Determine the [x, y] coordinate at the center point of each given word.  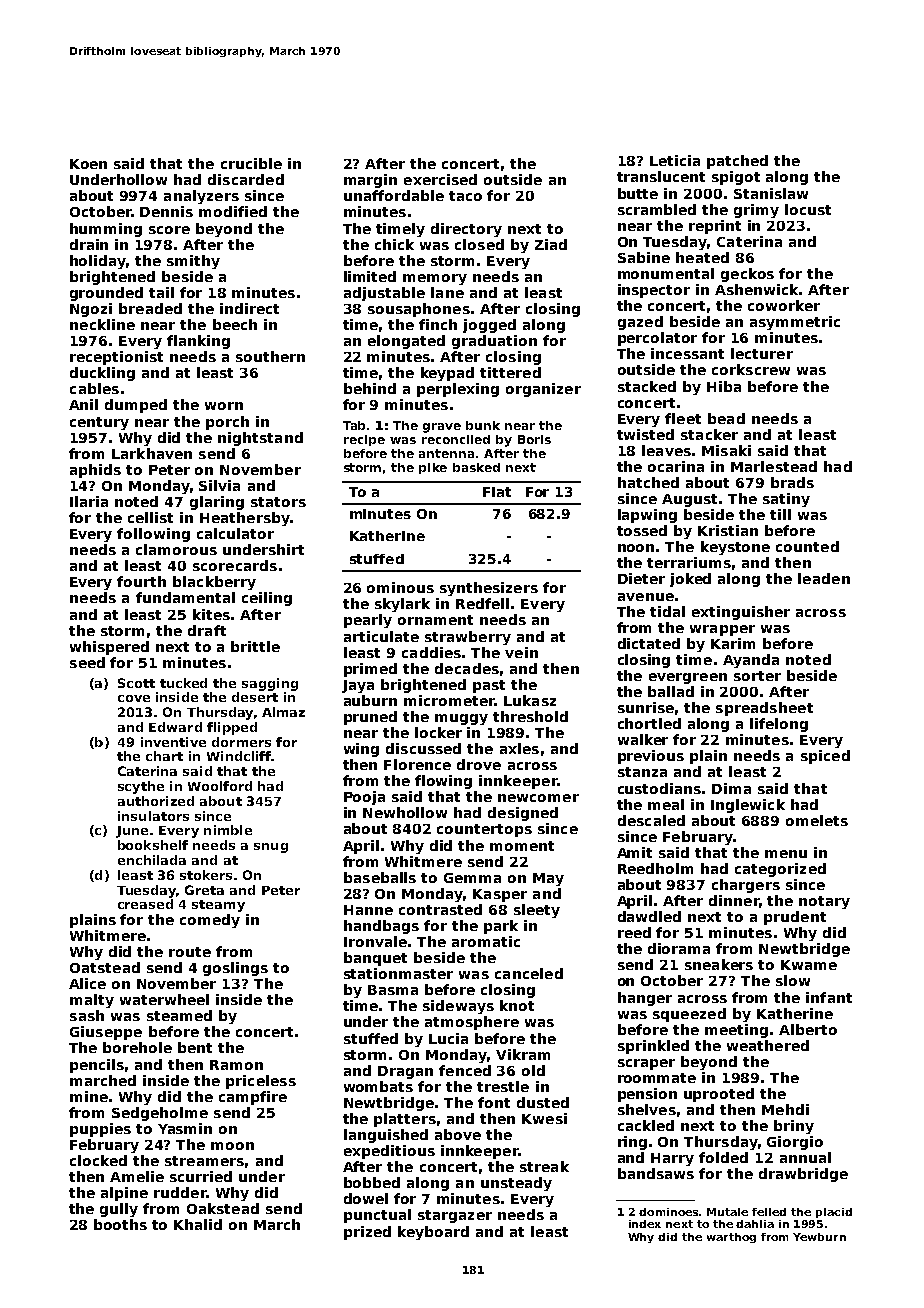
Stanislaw [771, 193]
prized [367, 1233]
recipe [364, 440]
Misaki [726, 450]
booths [120, 1224]
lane [447, 292]
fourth [141, 581]
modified [233, 211]
